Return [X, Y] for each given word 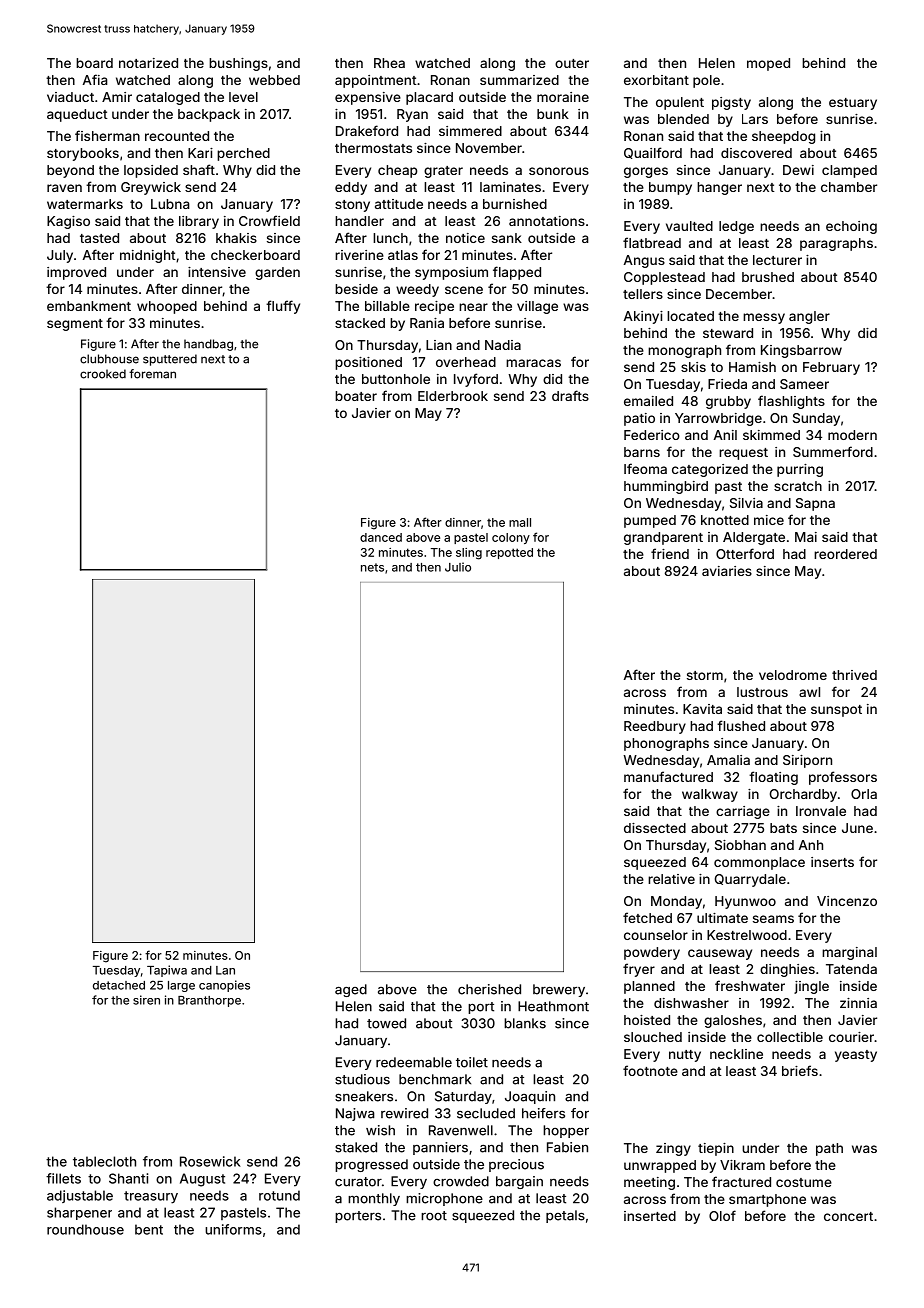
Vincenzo [847, 901]
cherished [489, 989]
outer [572, 63]
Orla [864, 794]
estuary [853, 104]
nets [372, 567]
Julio [458, 567]
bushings [238, 64]
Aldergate [754, 538]
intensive [217, 272]
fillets [63, 1178]
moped [768, 64]
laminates [510, 187]
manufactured [668, 776]
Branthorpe [209, 1001]
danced [381, 537]
